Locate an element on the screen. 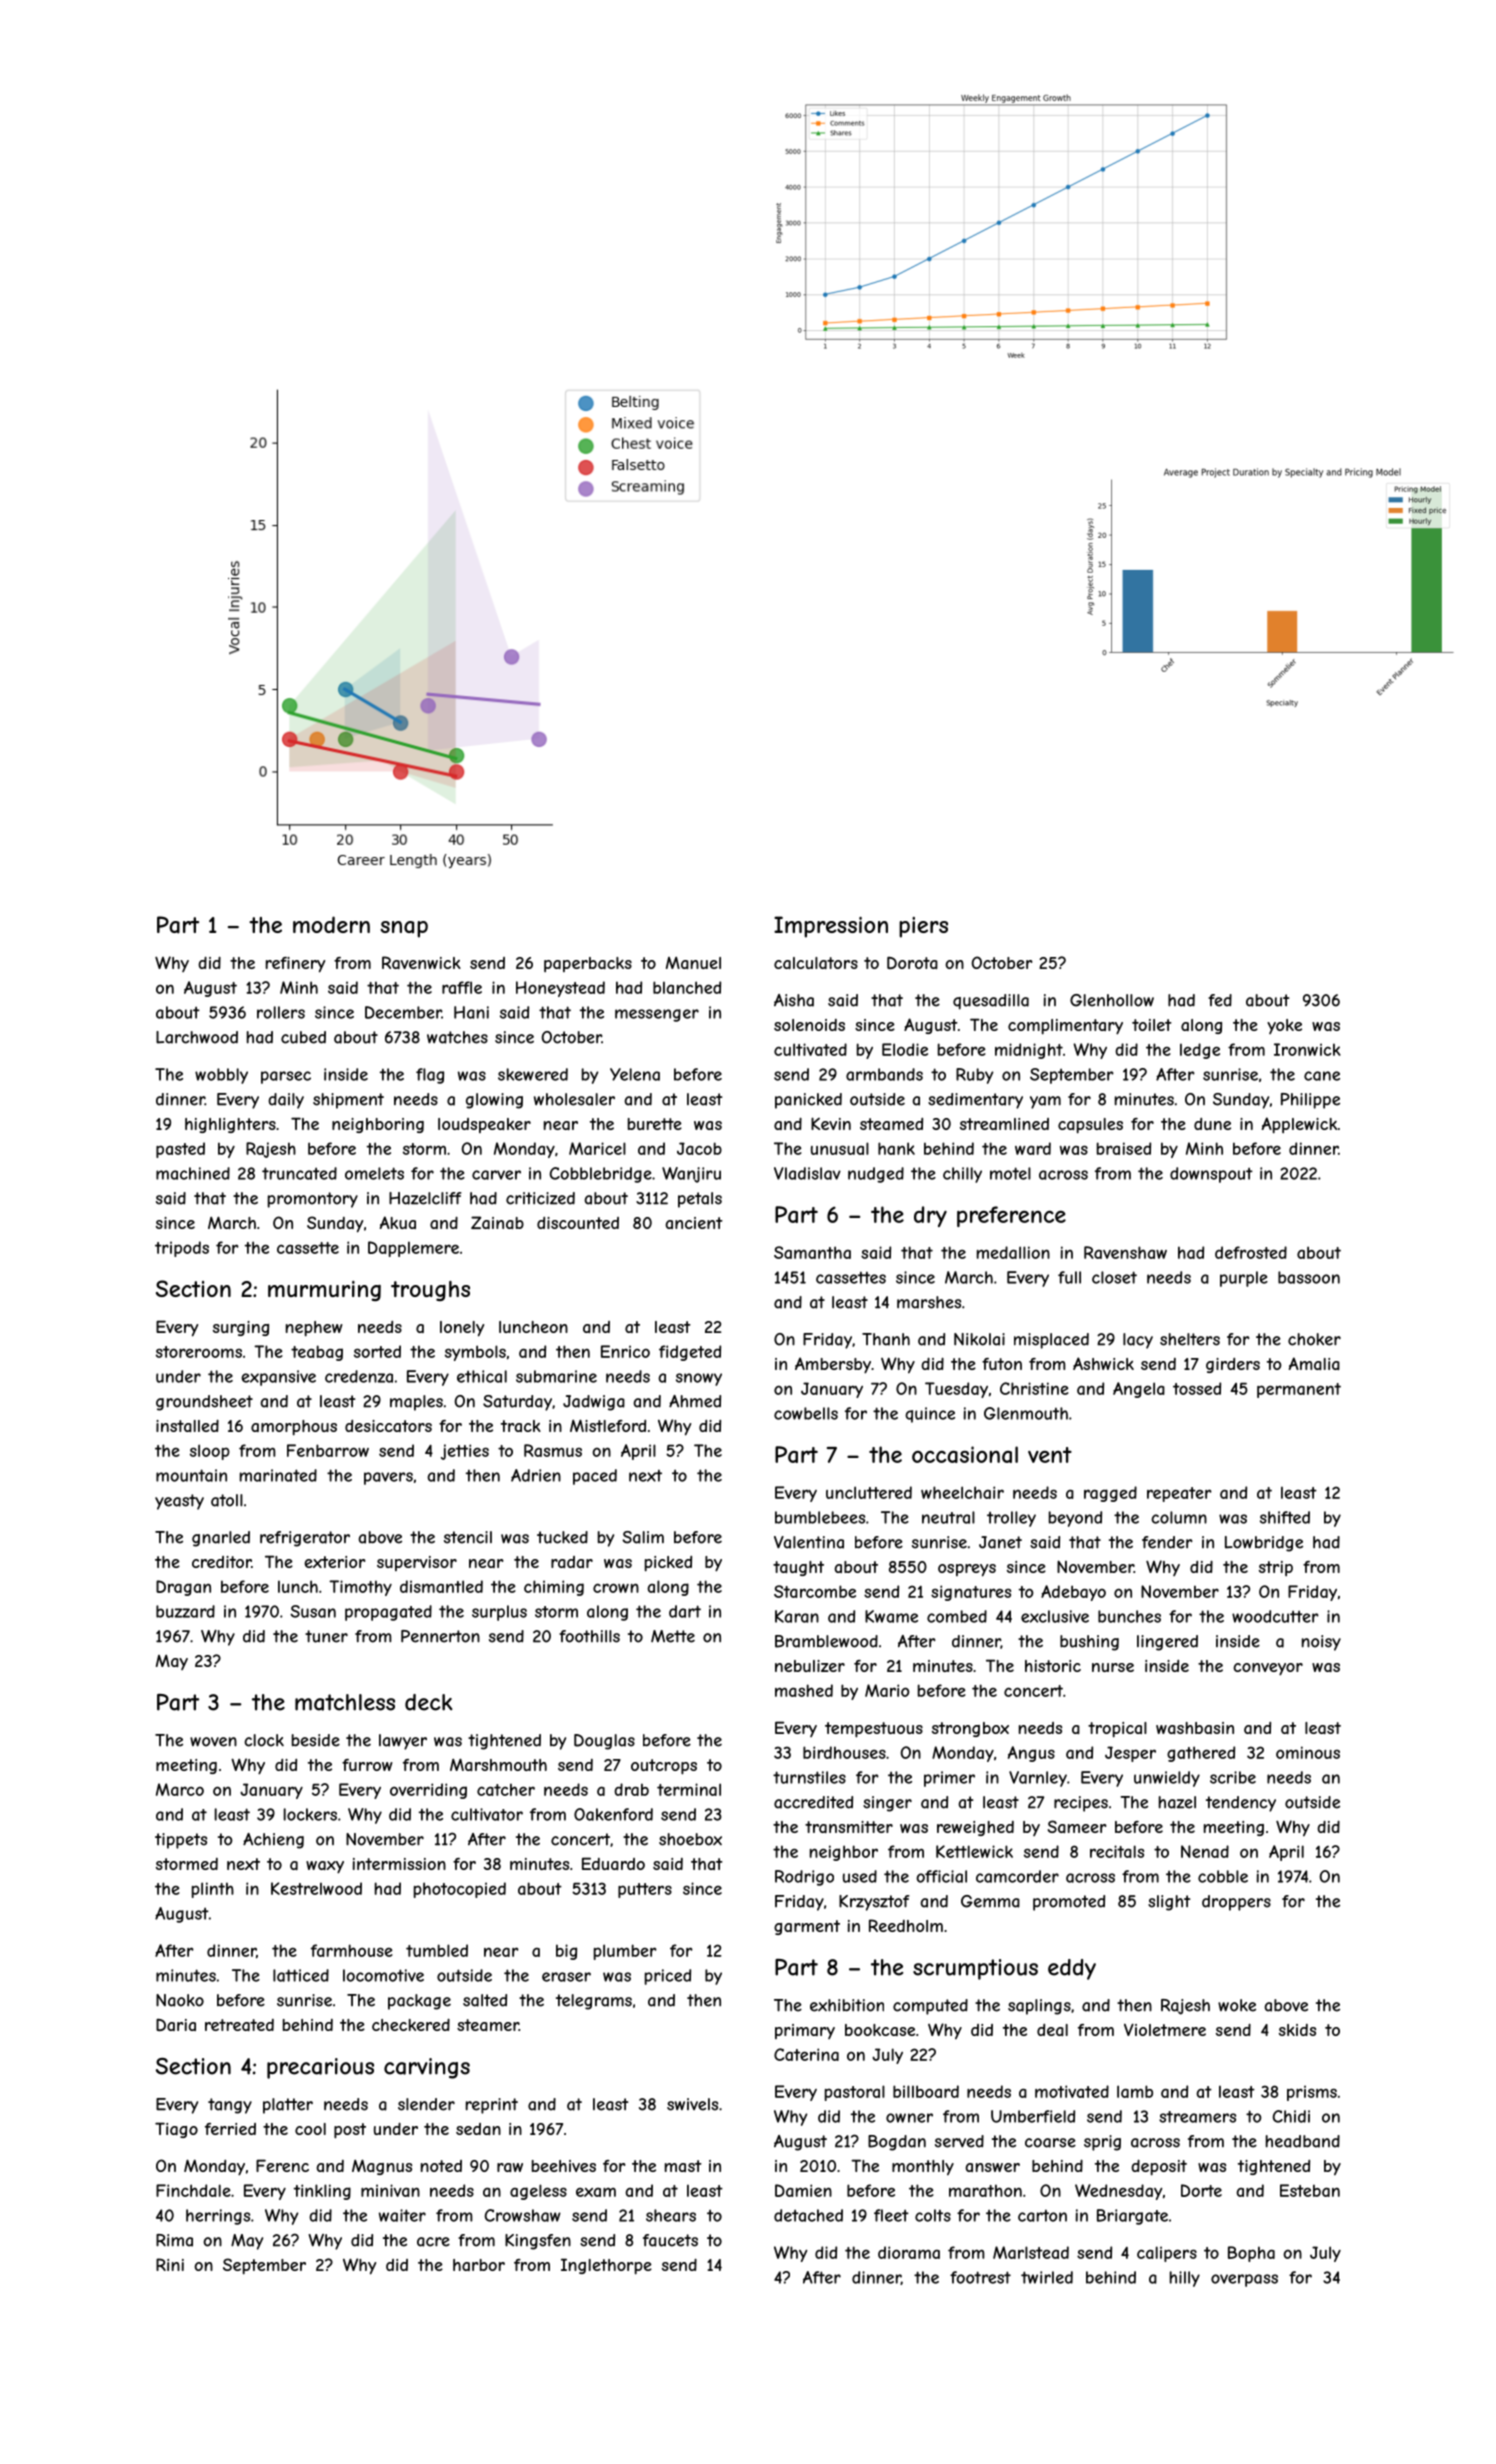 The width and height of the screenshot is (1496, 2464). marinated is located at coordinates (278, 1475).
